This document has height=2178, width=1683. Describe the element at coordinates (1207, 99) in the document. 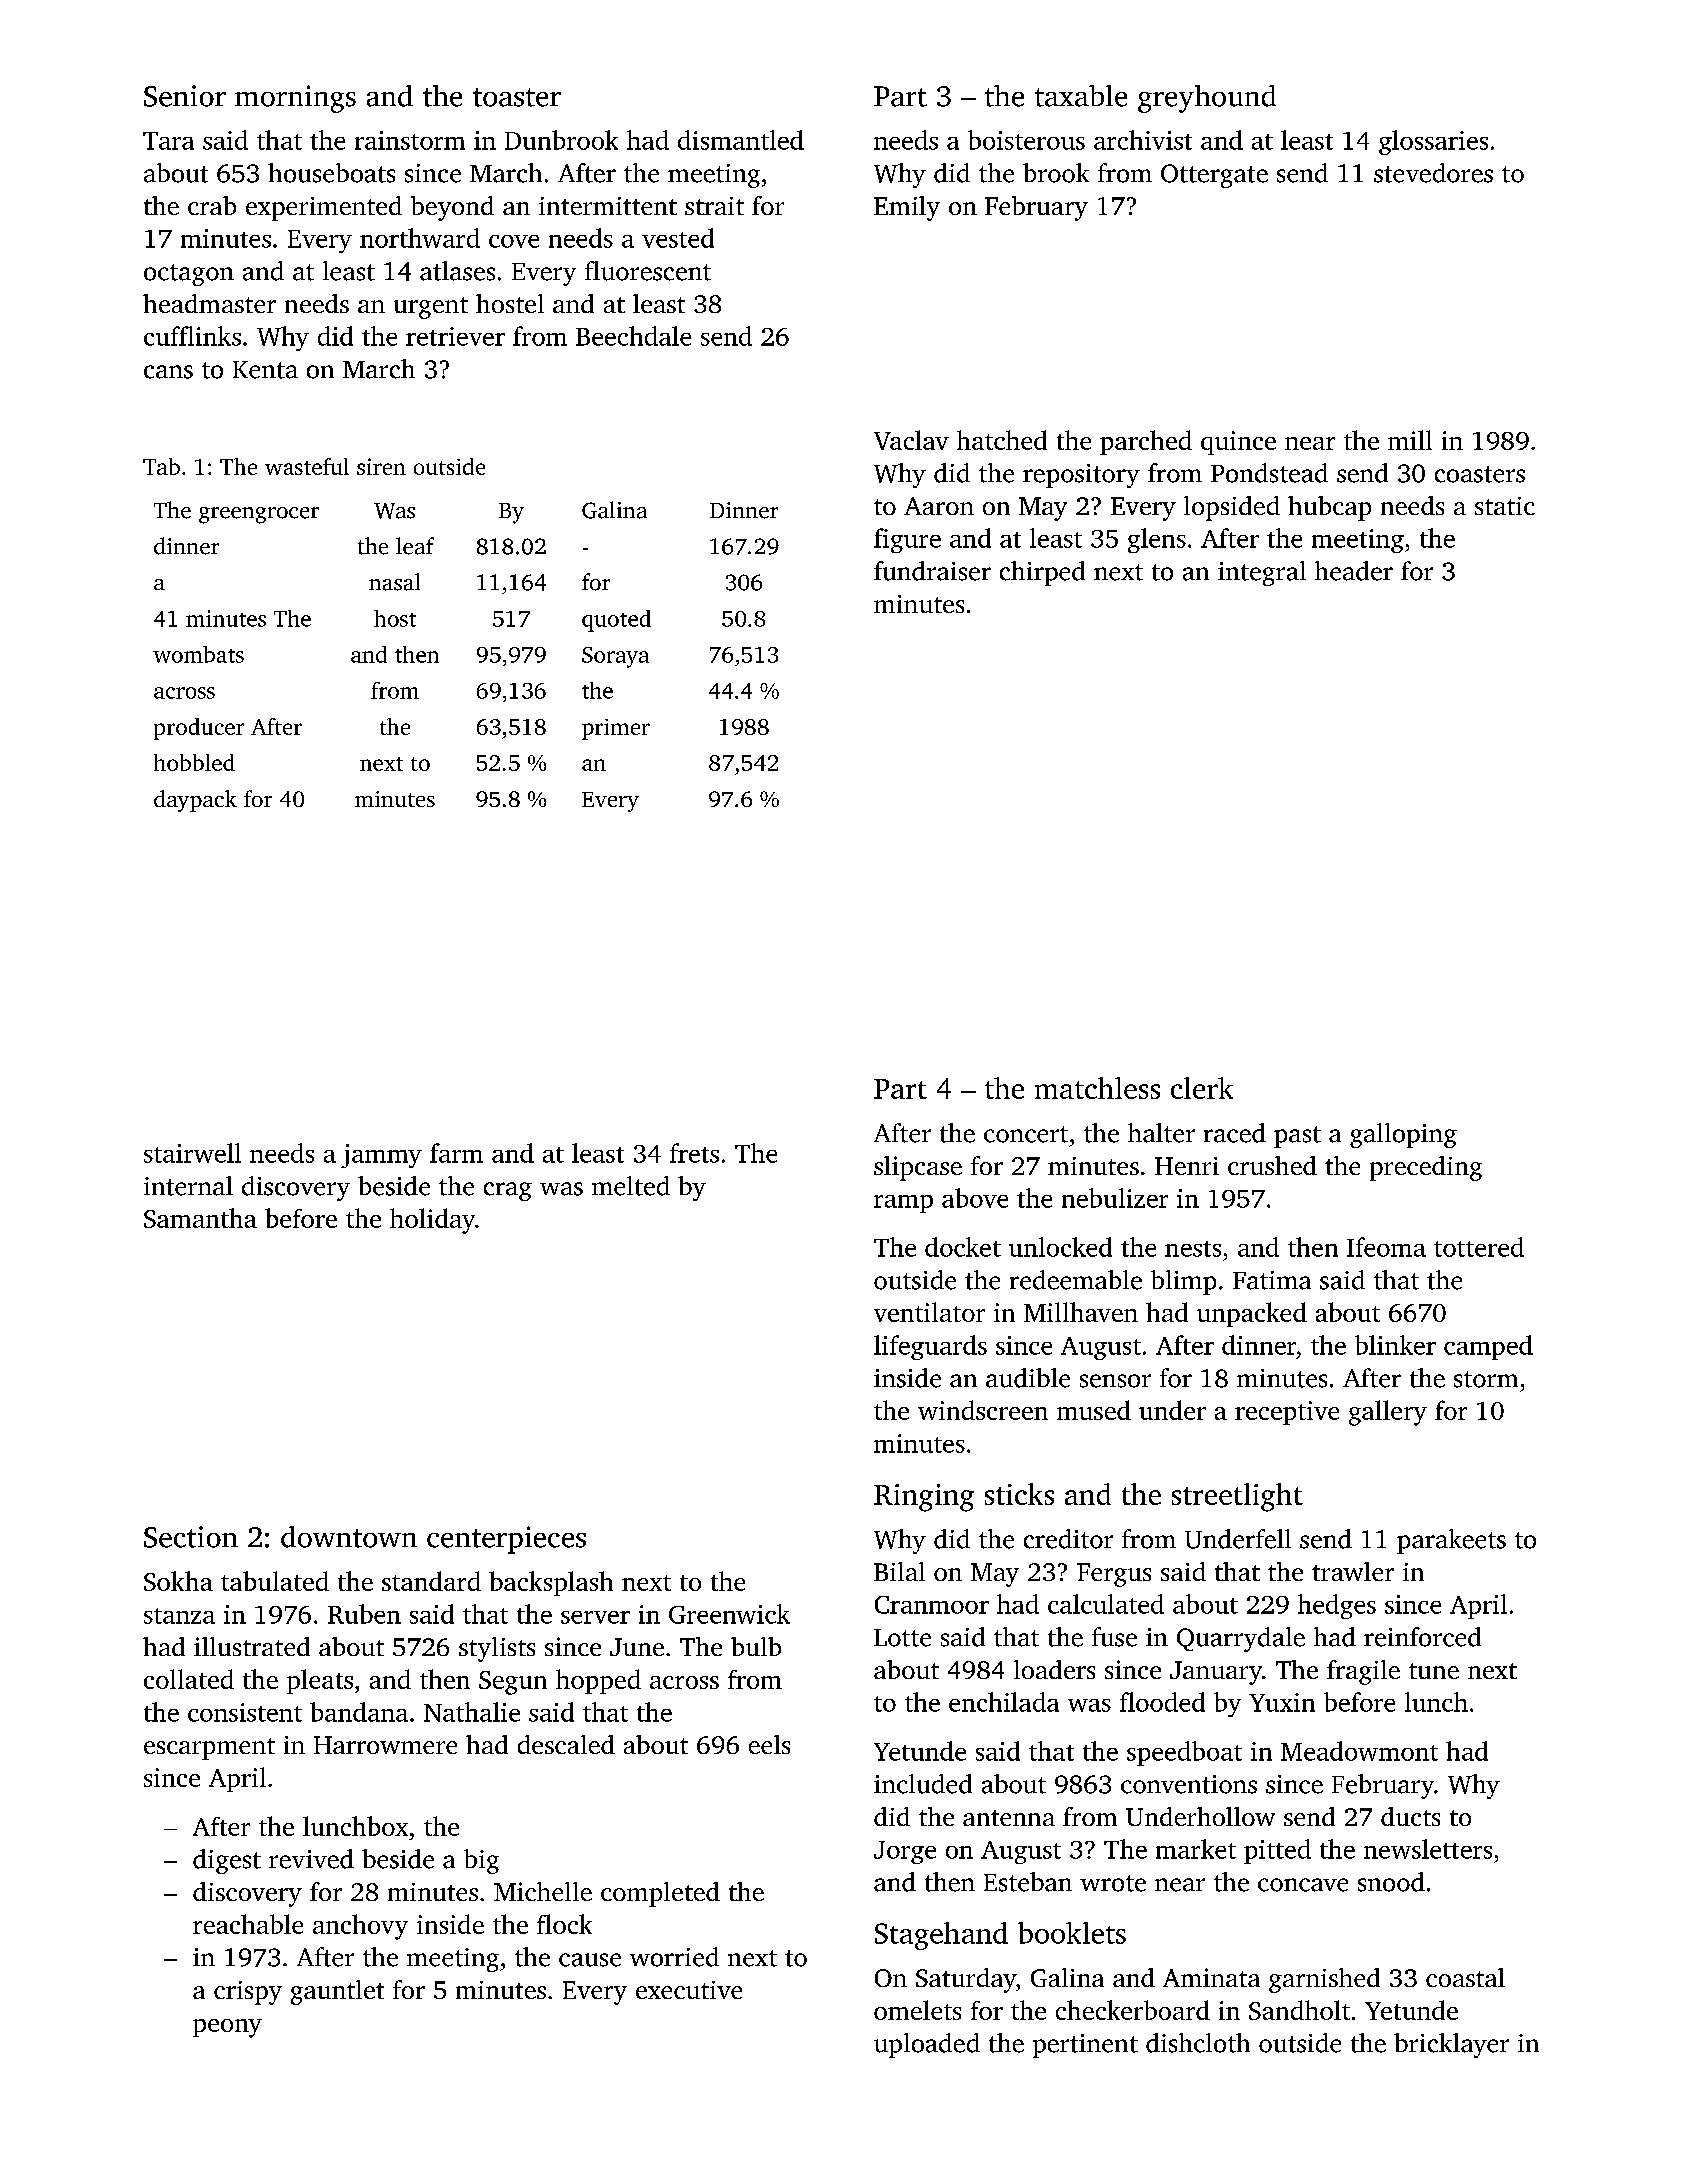

I see `greyhound` at that location.
